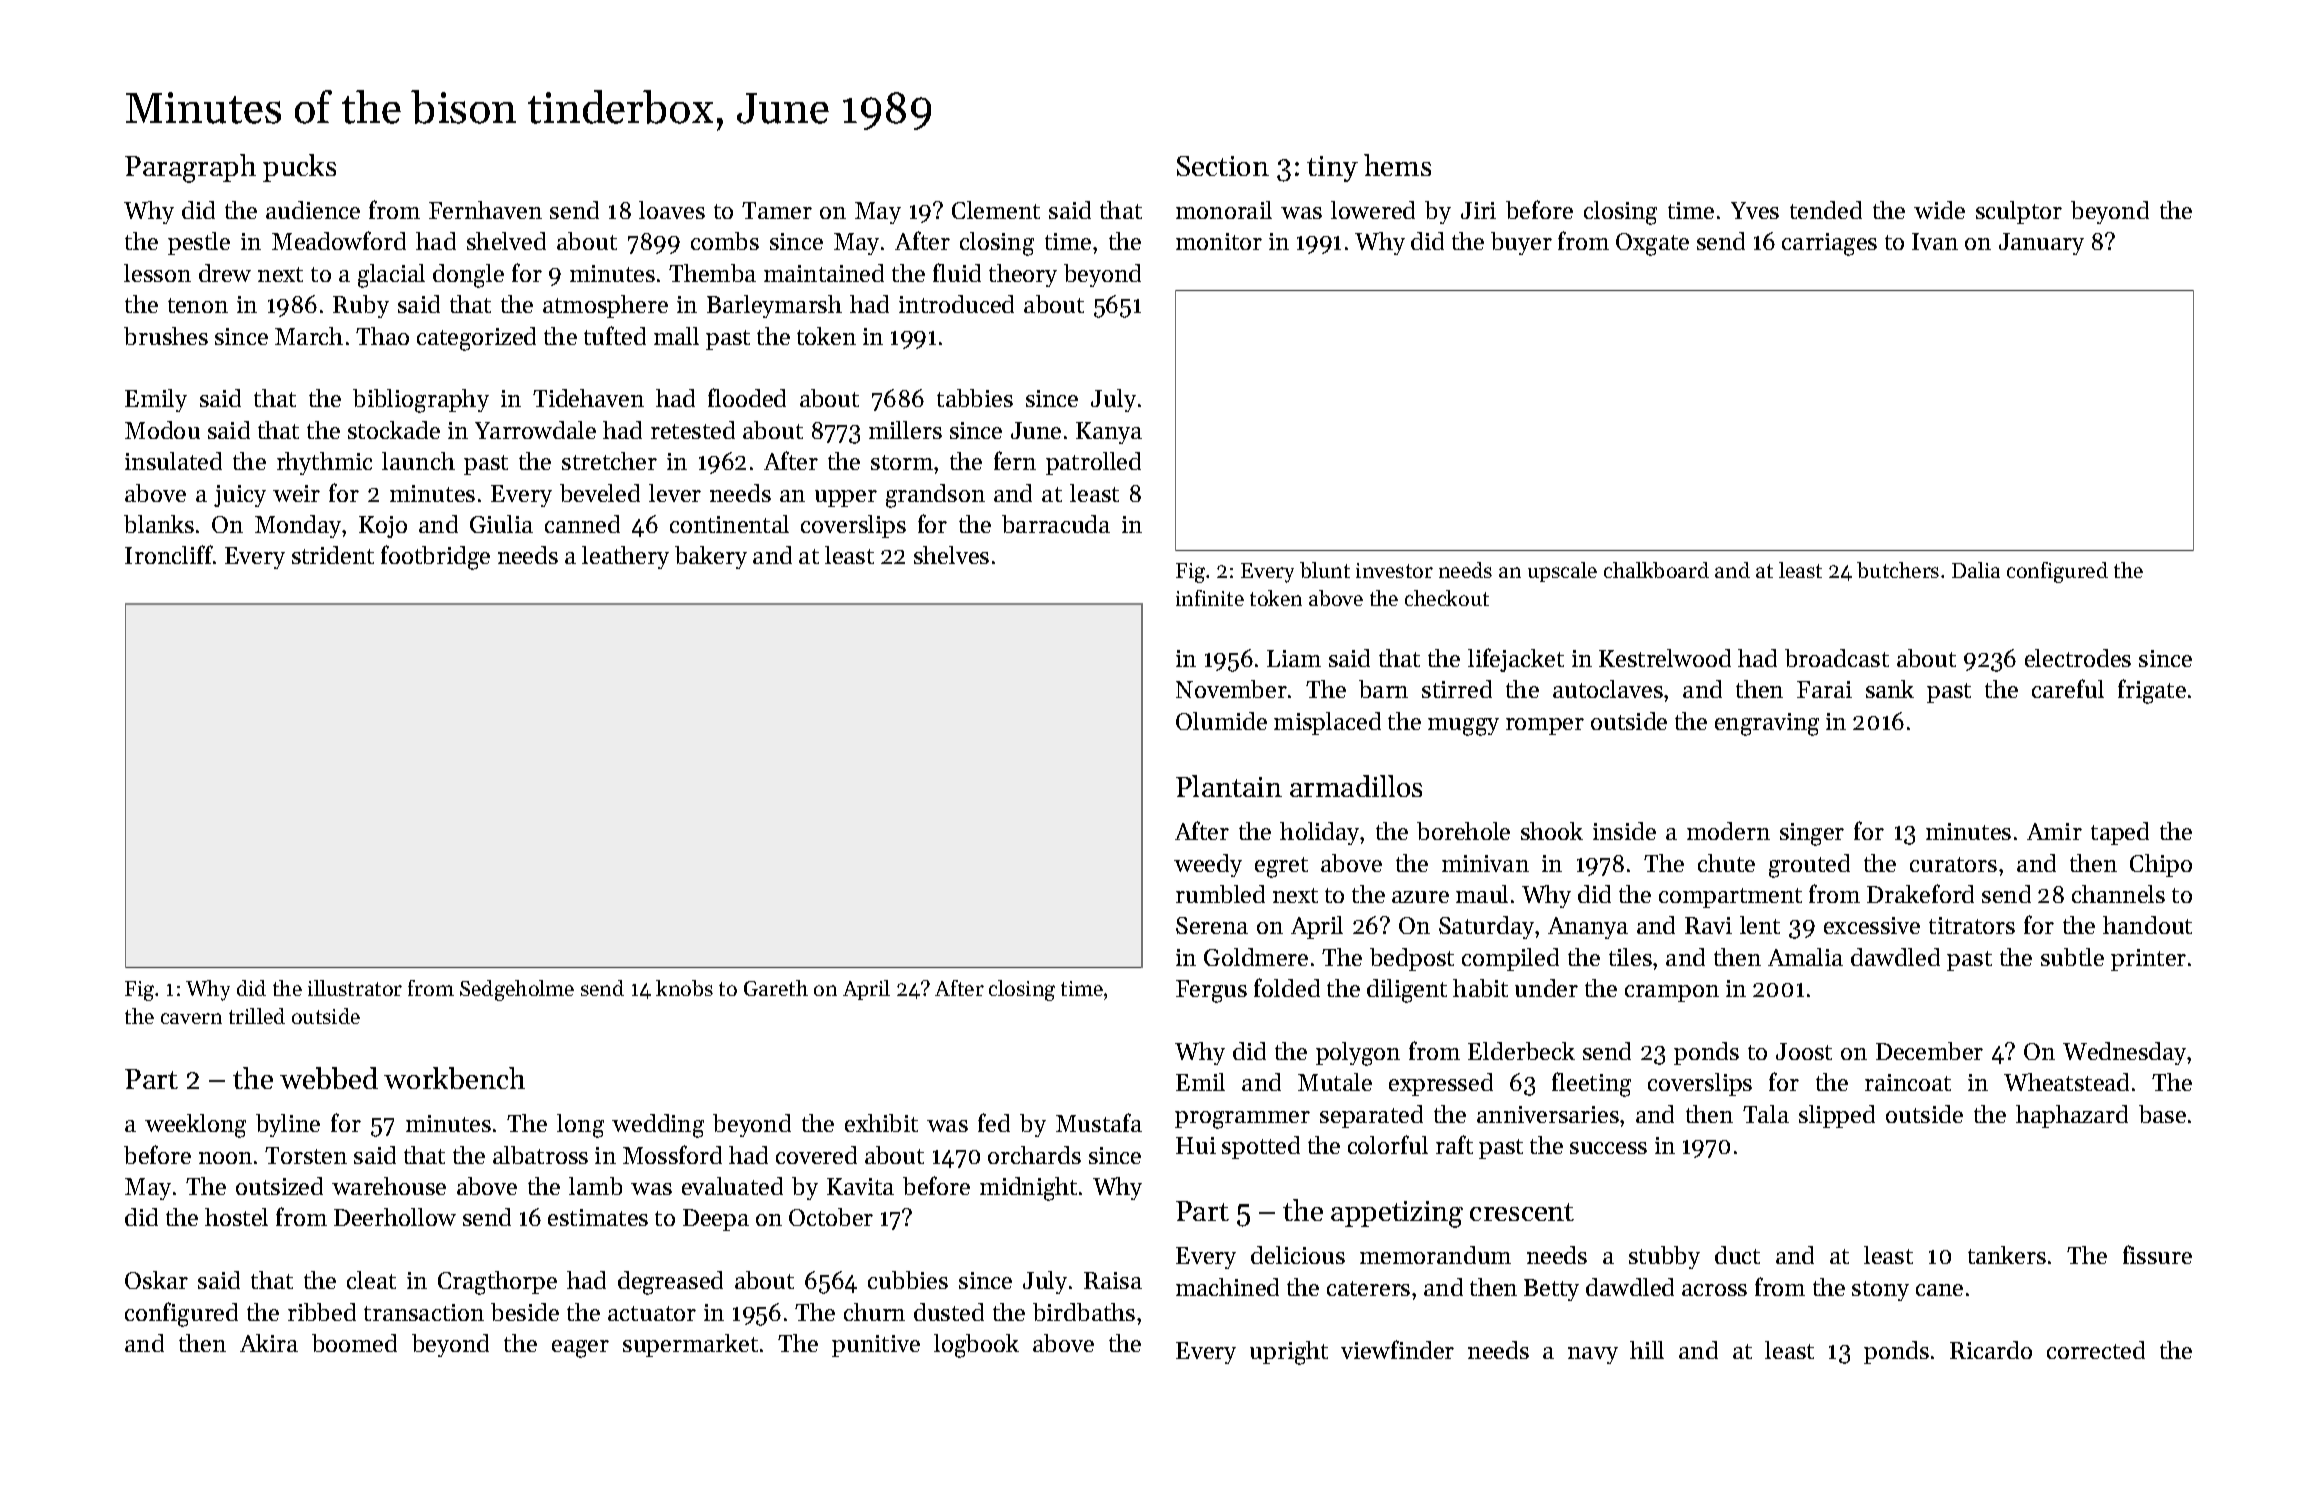  What do you see at coordinates (1223, 166) in the page?
I see `Section` at bounding box center [1223, 166].
